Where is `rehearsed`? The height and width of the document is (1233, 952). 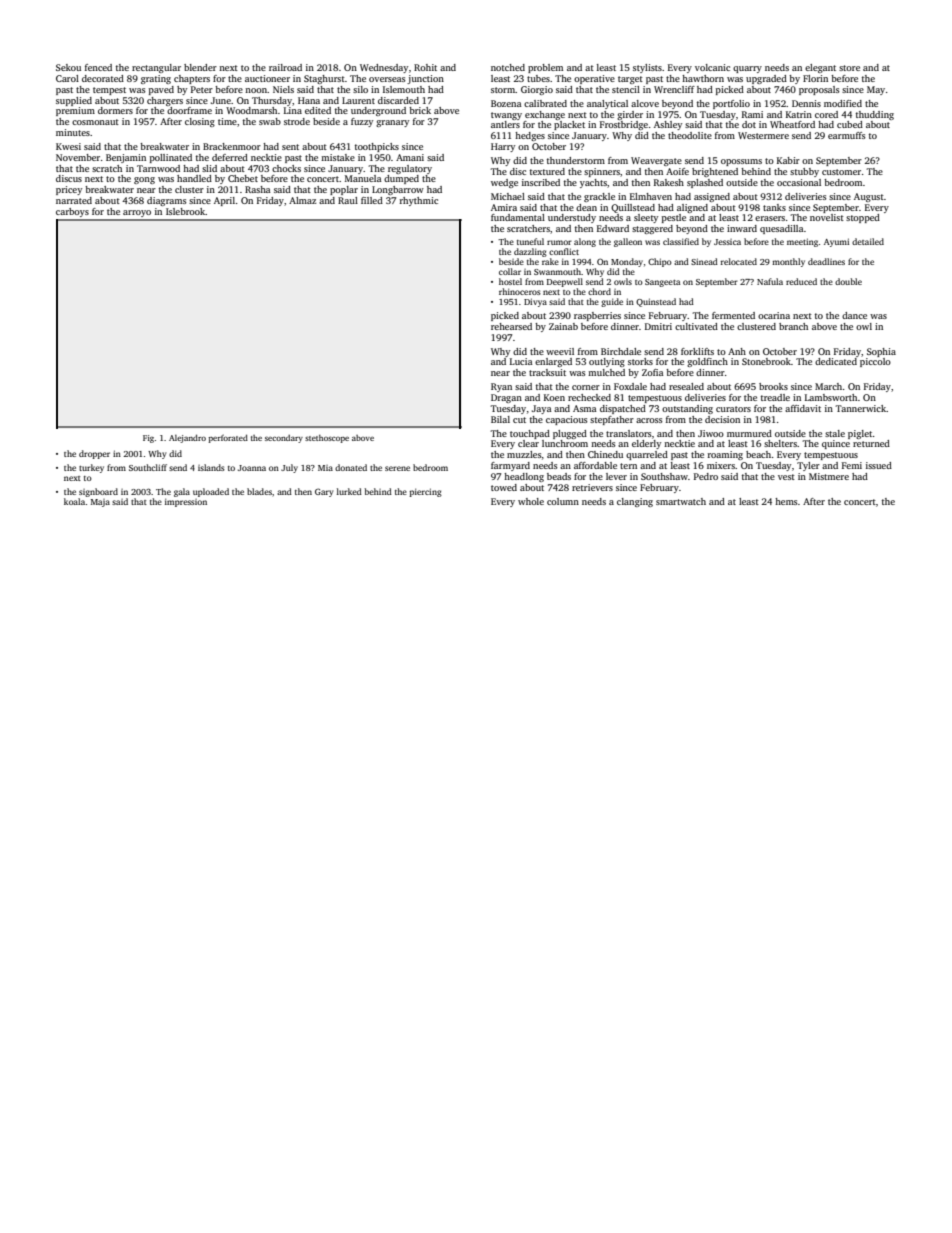 rehearsed is located at coordinates (511, 326).
